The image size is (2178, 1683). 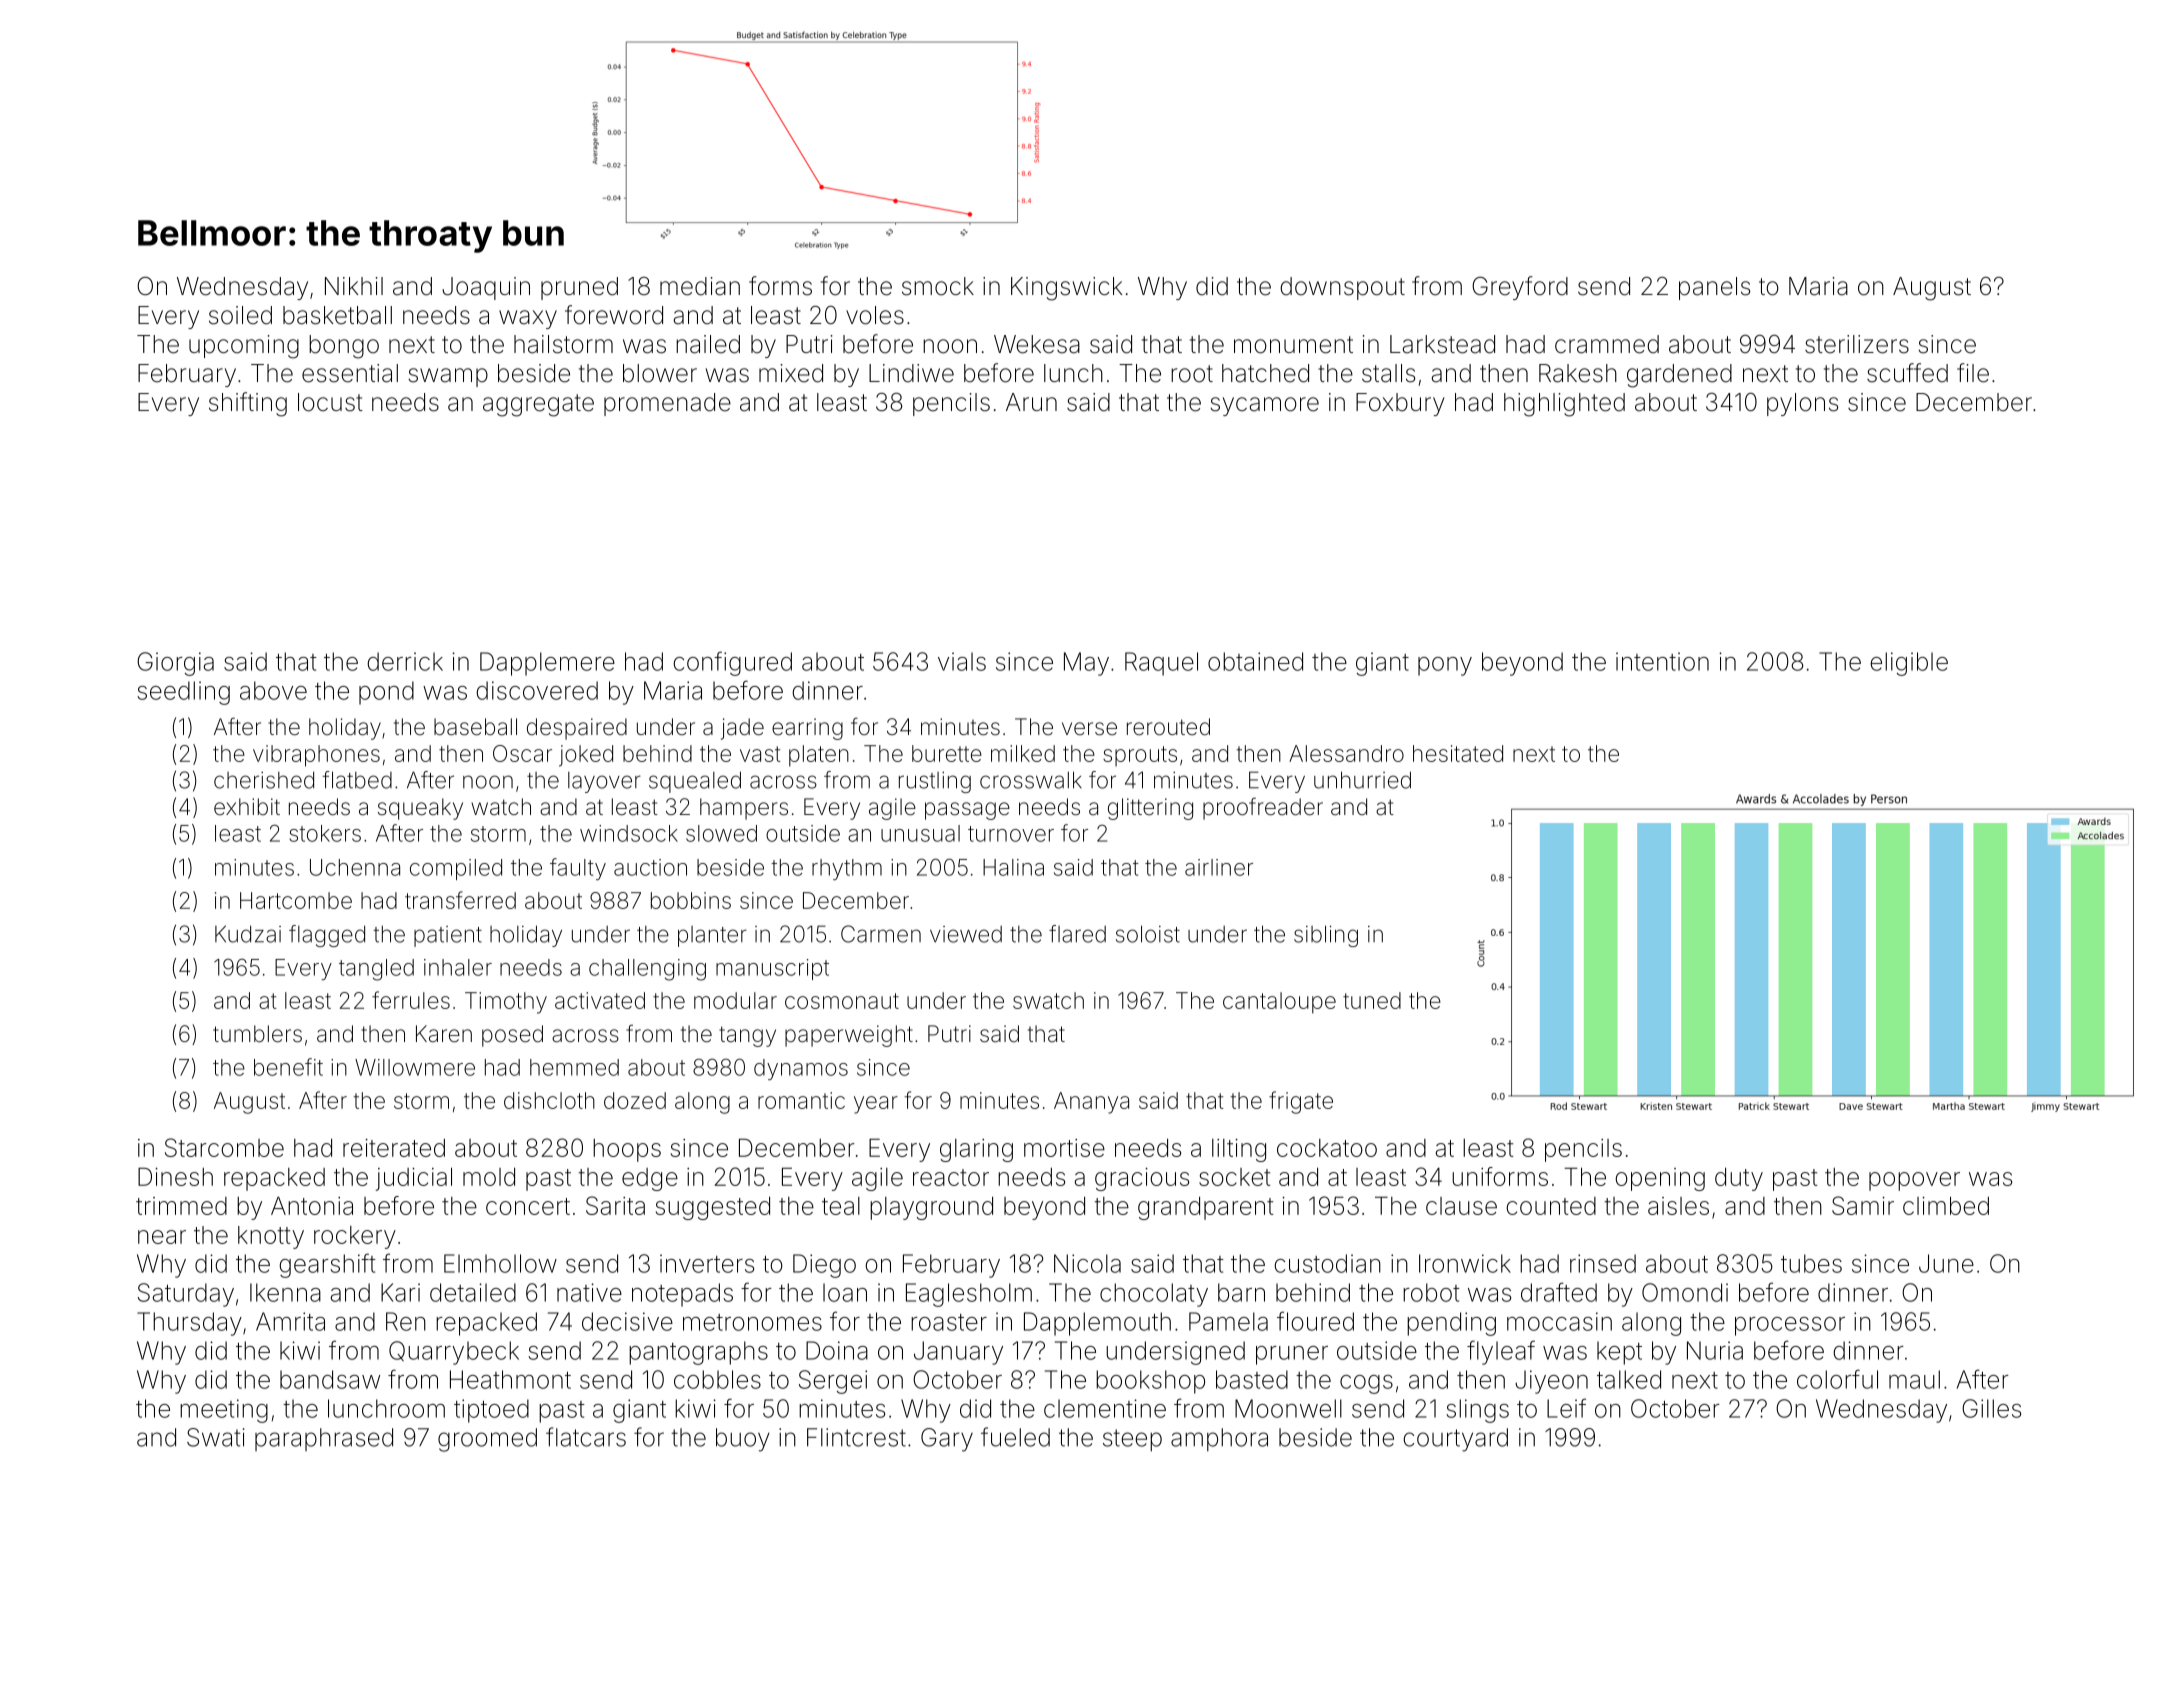 I want to click on groomed, so click(x=487, y=1440).
